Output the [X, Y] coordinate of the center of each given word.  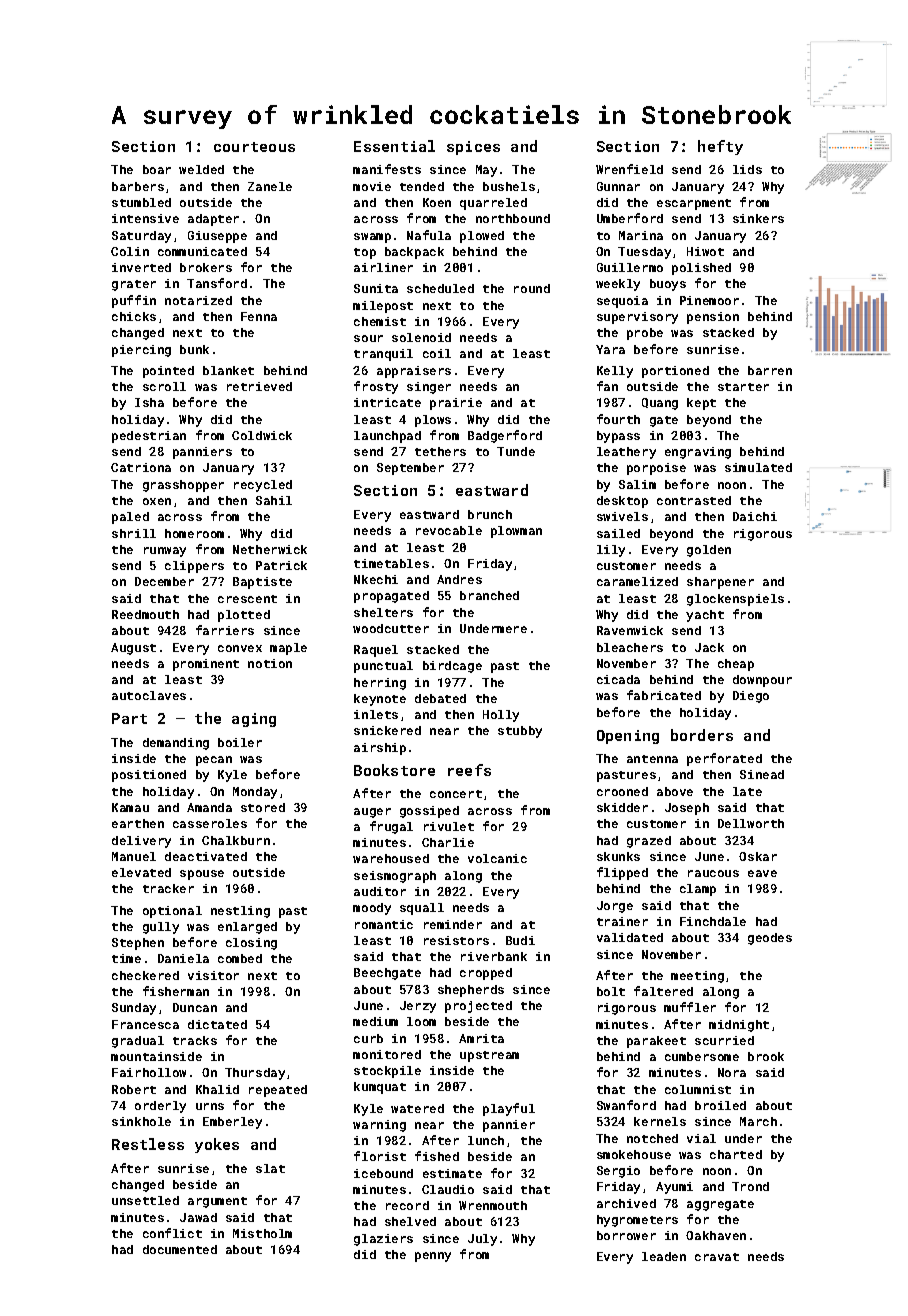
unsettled [145, 1200]
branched [489, 595]
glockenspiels [735, 600]
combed [240, 958]
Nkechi [376, 579]
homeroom [194, 533]
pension [713, 318]
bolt [611, 991]
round [532, 288]
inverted [141, 267]
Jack [709, 647]
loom [421, 1021]
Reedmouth [145, 614]
